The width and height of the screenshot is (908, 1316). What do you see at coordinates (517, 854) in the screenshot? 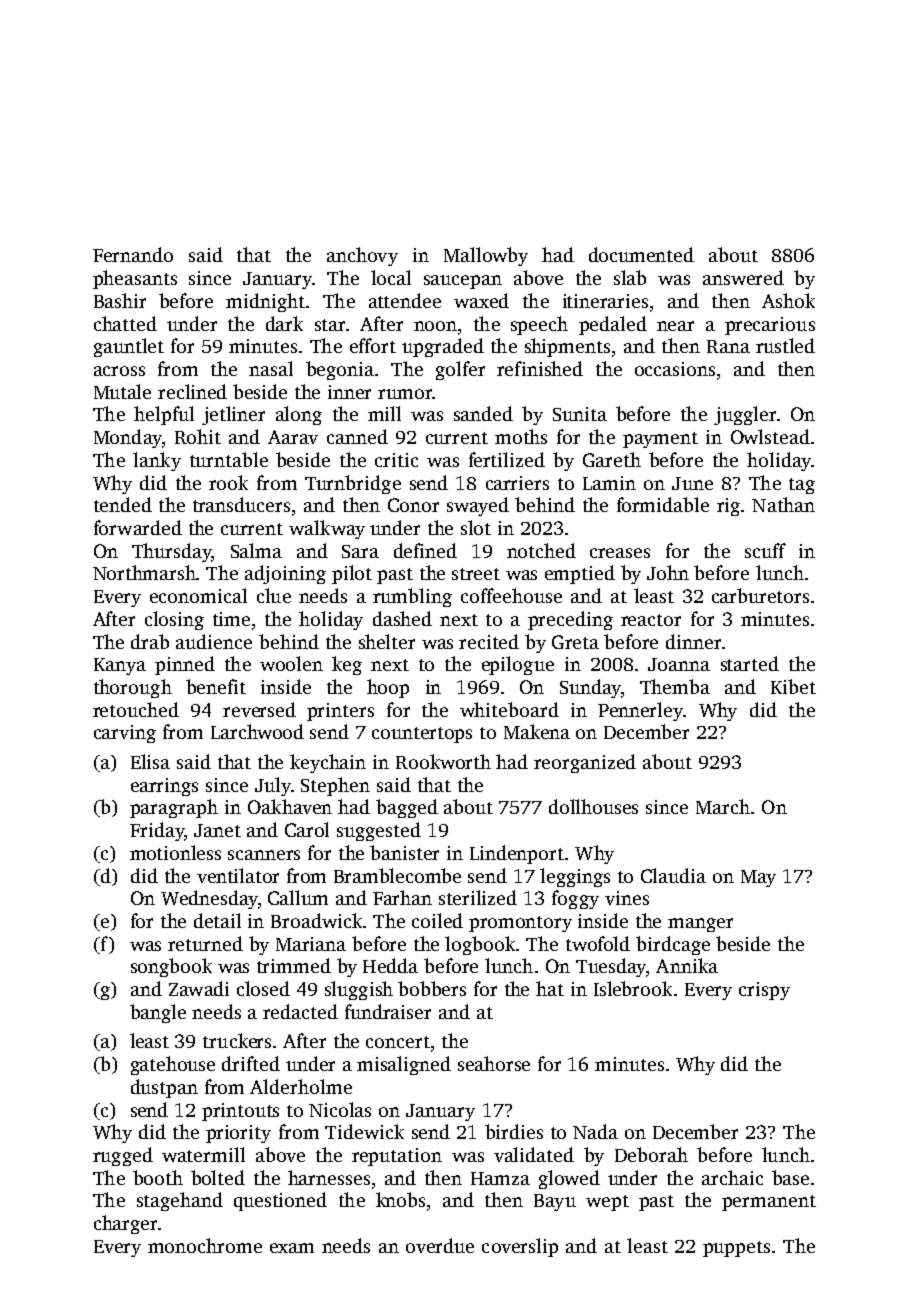
I see `Lindenport` at bounding box center [517, 854].
